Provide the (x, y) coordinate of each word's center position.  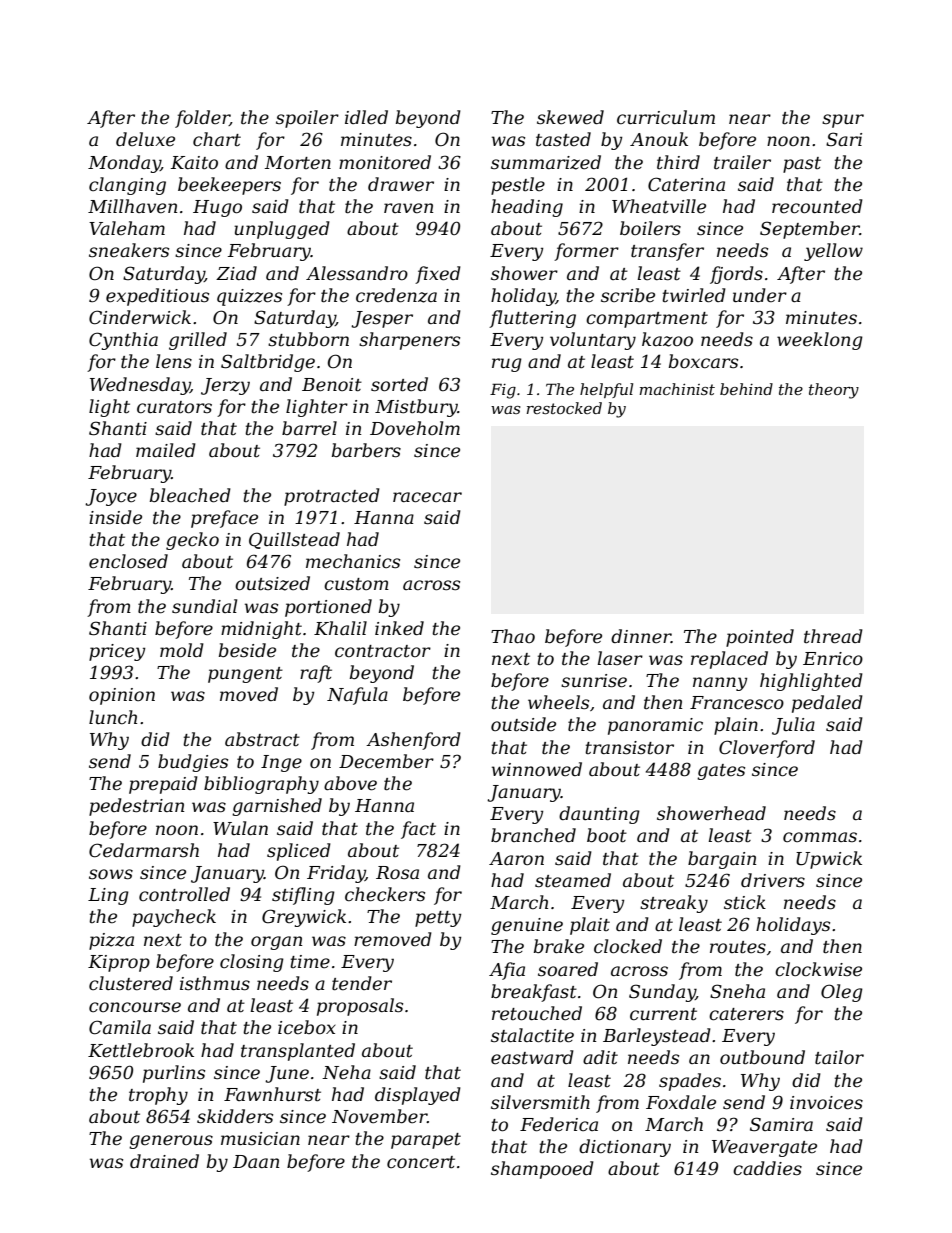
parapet (426, 1141)
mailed (166, 450)
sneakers (129, 250)
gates (721, 772)
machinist (677, 389)
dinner (641, 636)
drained (164, 1161)
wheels (558, 702)
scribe (628, 295)
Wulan (240, 828)
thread (833, 636)
